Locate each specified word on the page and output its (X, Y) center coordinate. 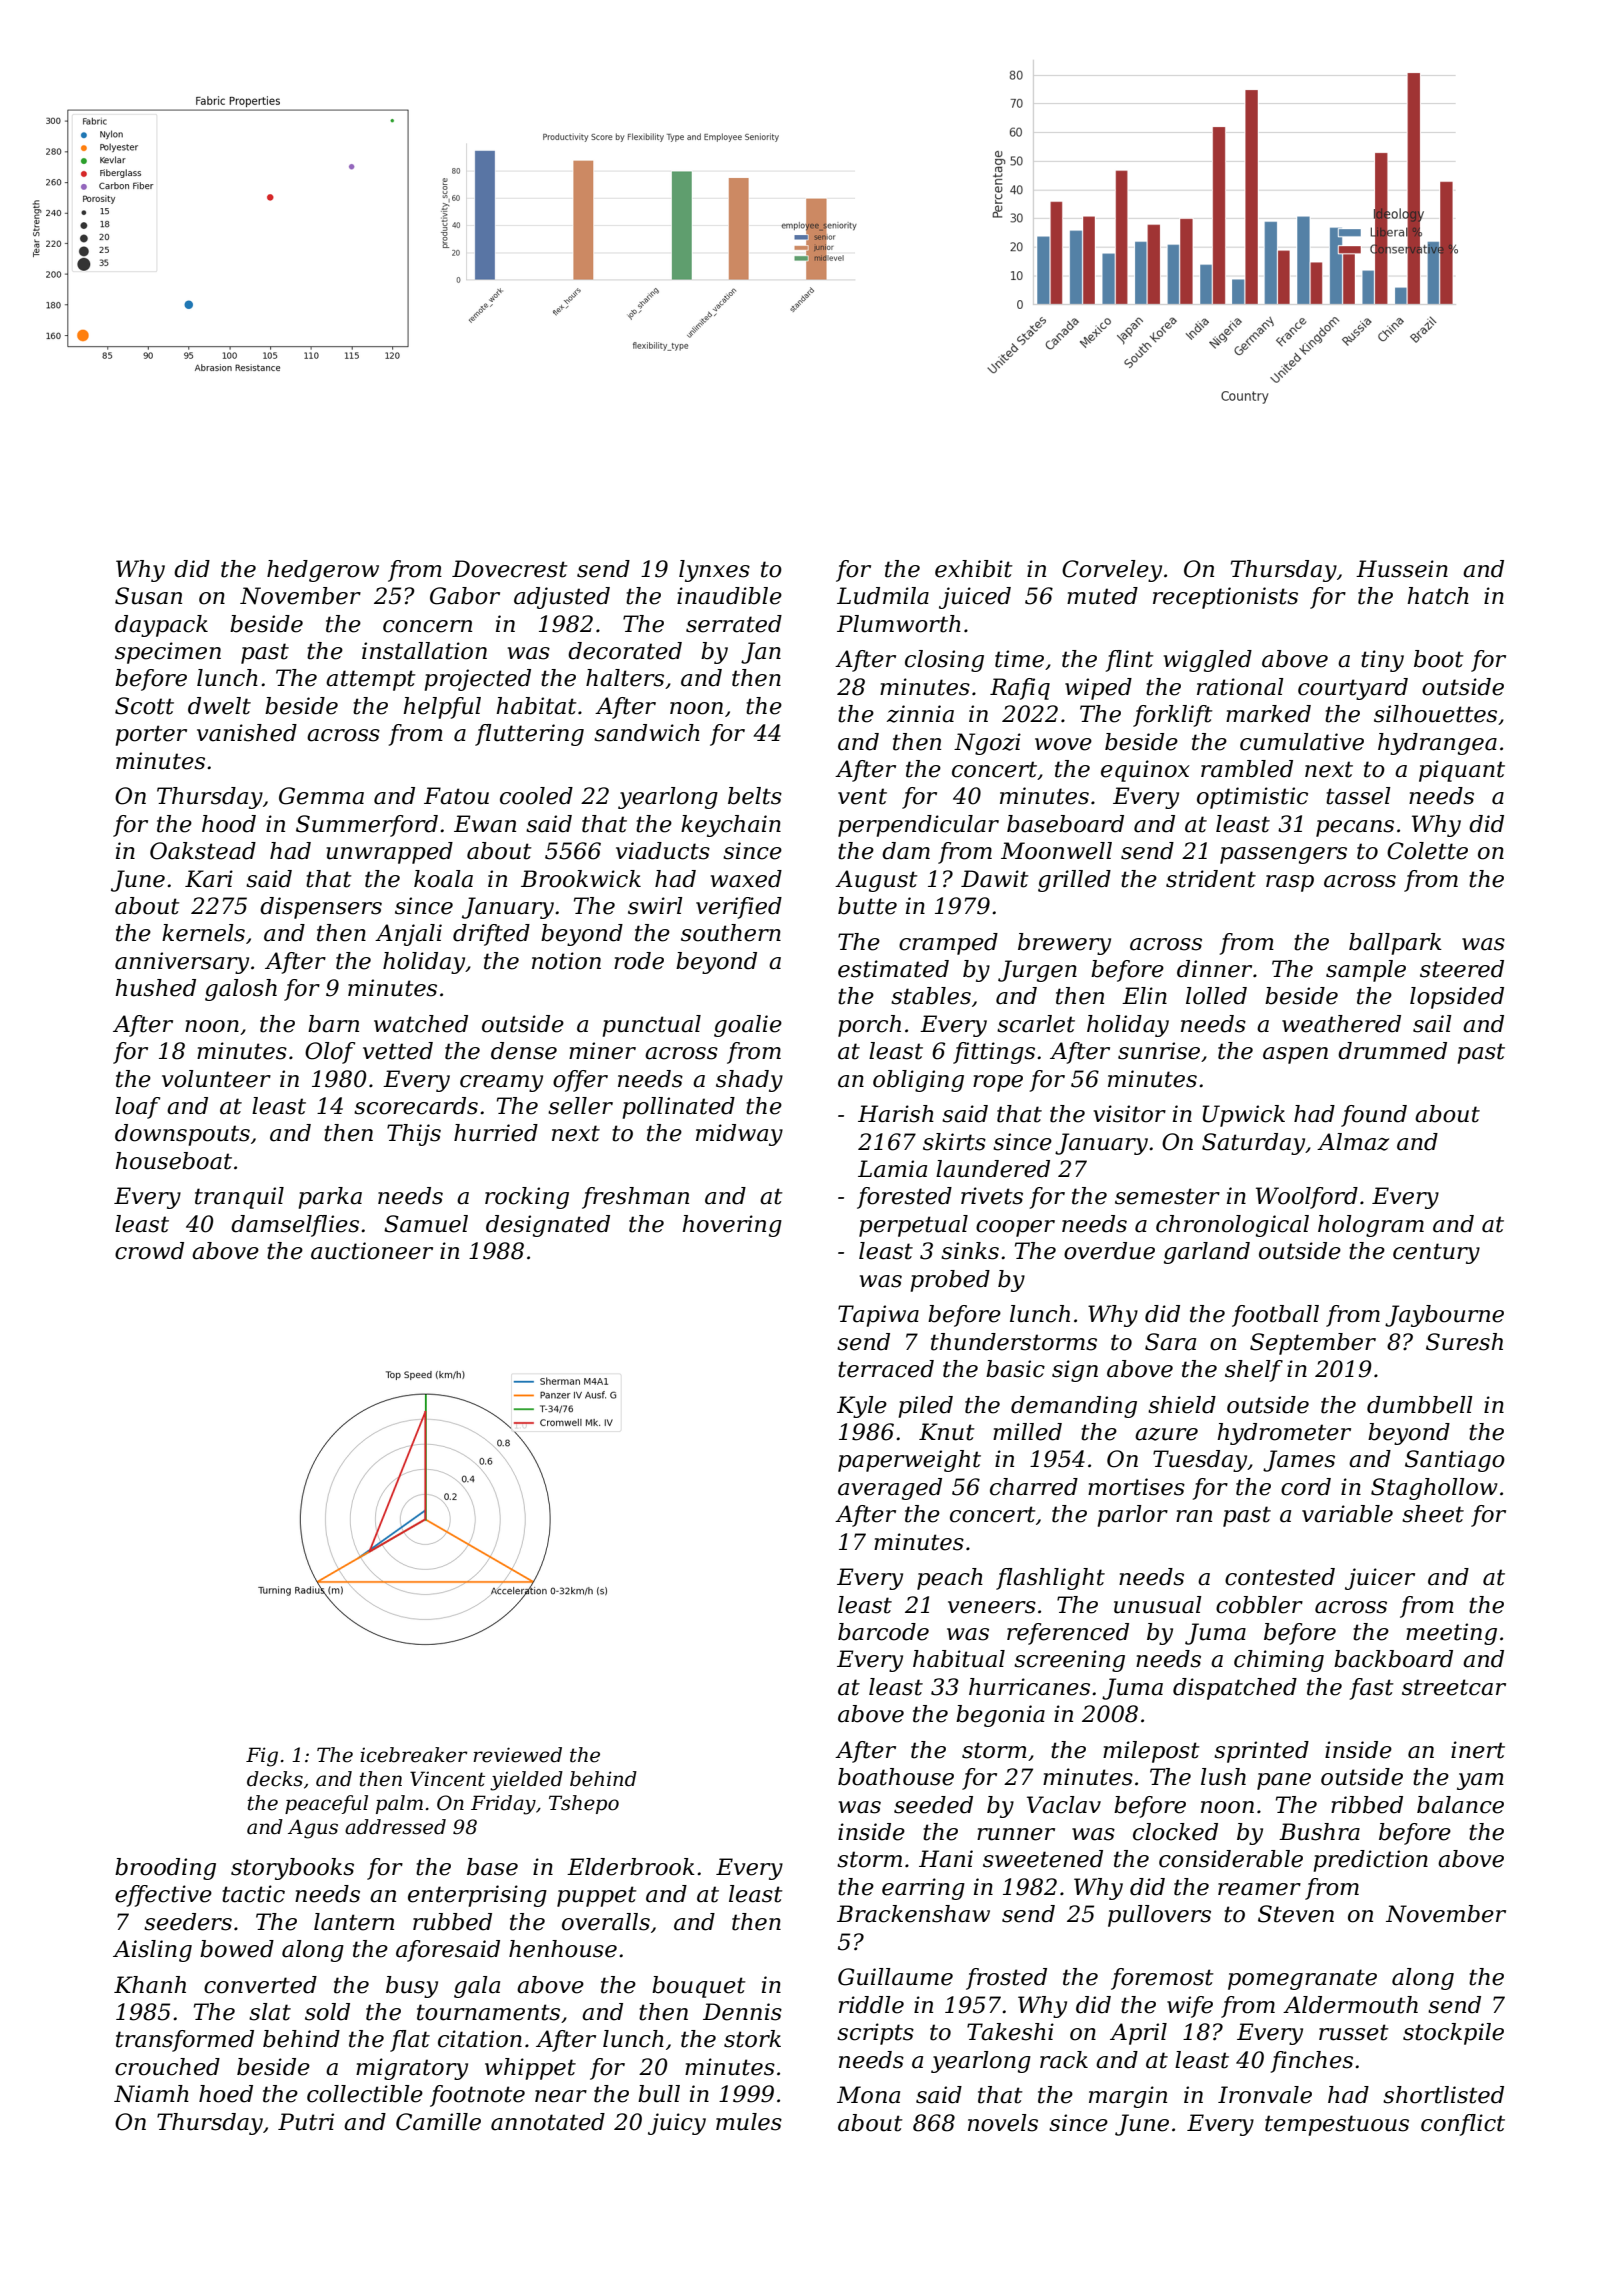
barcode (883, 1632)
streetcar (1454, 1687)
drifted (491, 935)
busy (412, 1987)
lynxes (714, 571)
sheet (1433, 1514)
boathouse (896, 1777)
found (1374, 1116)
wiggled (1208, 661)
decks (275, 1779)
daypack (161, 626)
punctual (652, 1026)
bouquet (699, 1987)
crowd (149, 1251)
